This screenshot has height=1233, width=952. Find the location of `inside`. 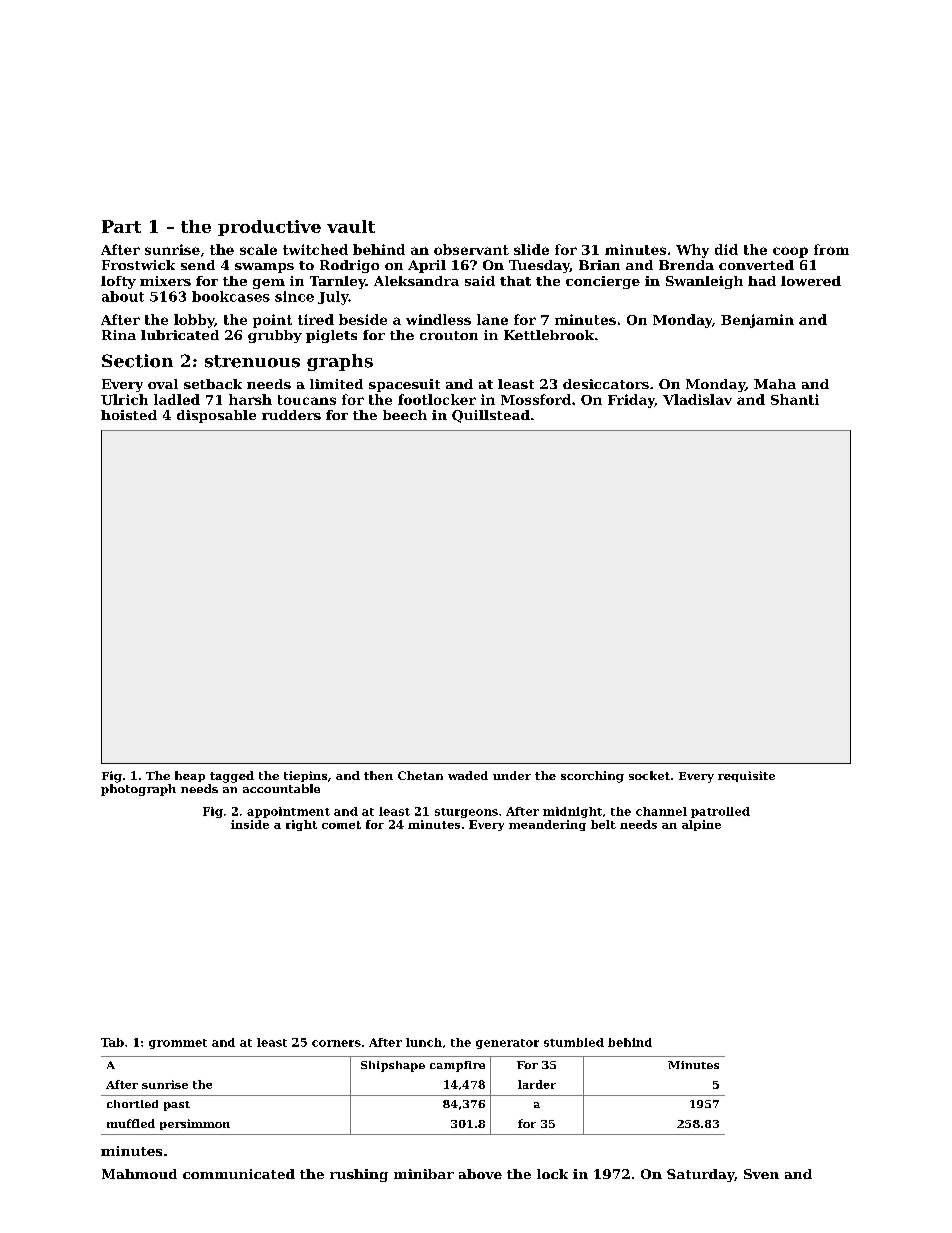

inside is located at coordinates (250, 824).
